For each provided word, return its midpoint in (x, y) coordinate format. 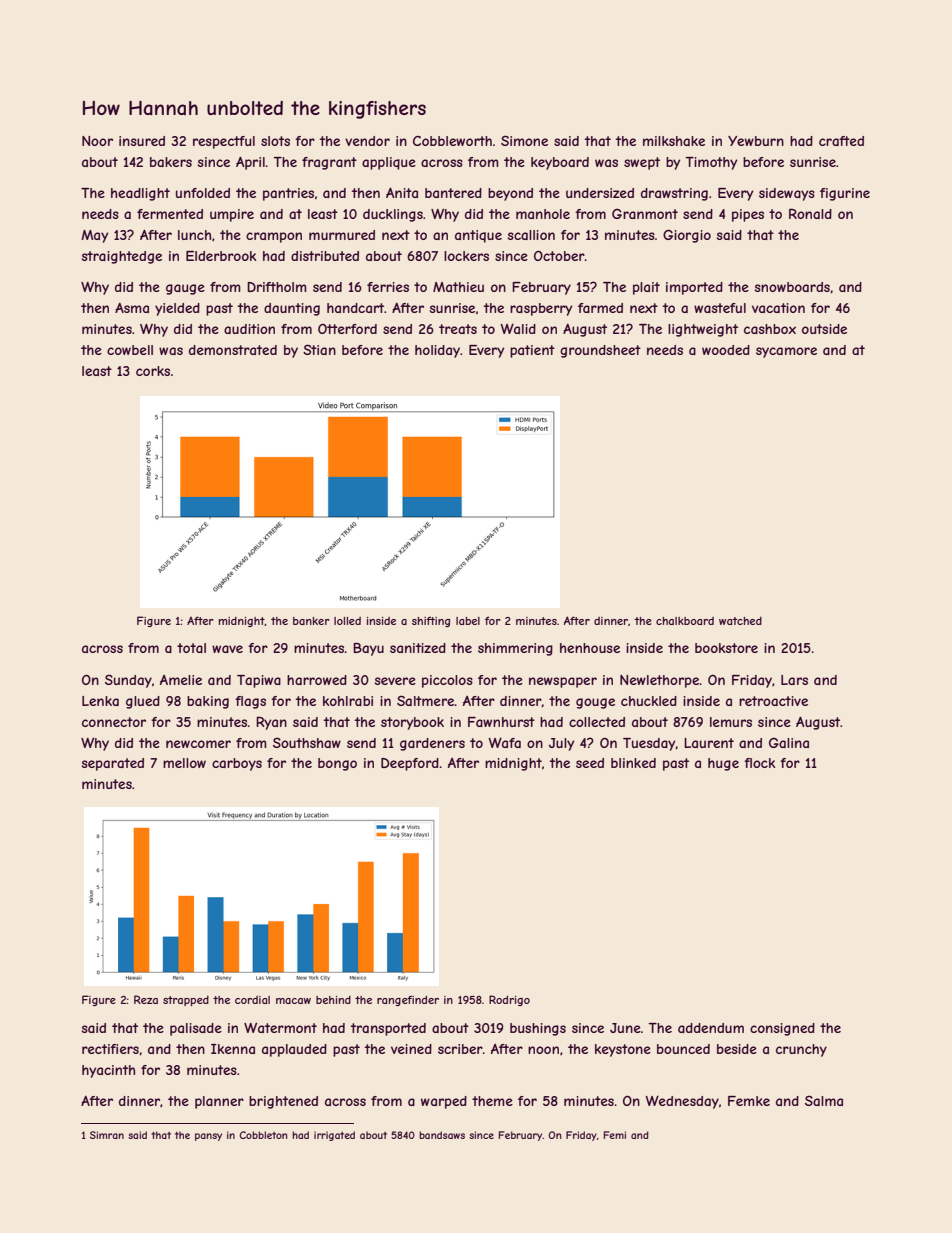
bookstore (726, 648)
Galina (789, 742)
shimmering (515, 649)
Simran (107, 1135)
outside (824, 329)
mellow (184, 763)
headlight (140, 194)
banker (311, 621)
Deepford (410, 764)
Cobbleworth (452, 141)
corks (153, 371)
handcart (355, 308)
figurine (845, 194)
